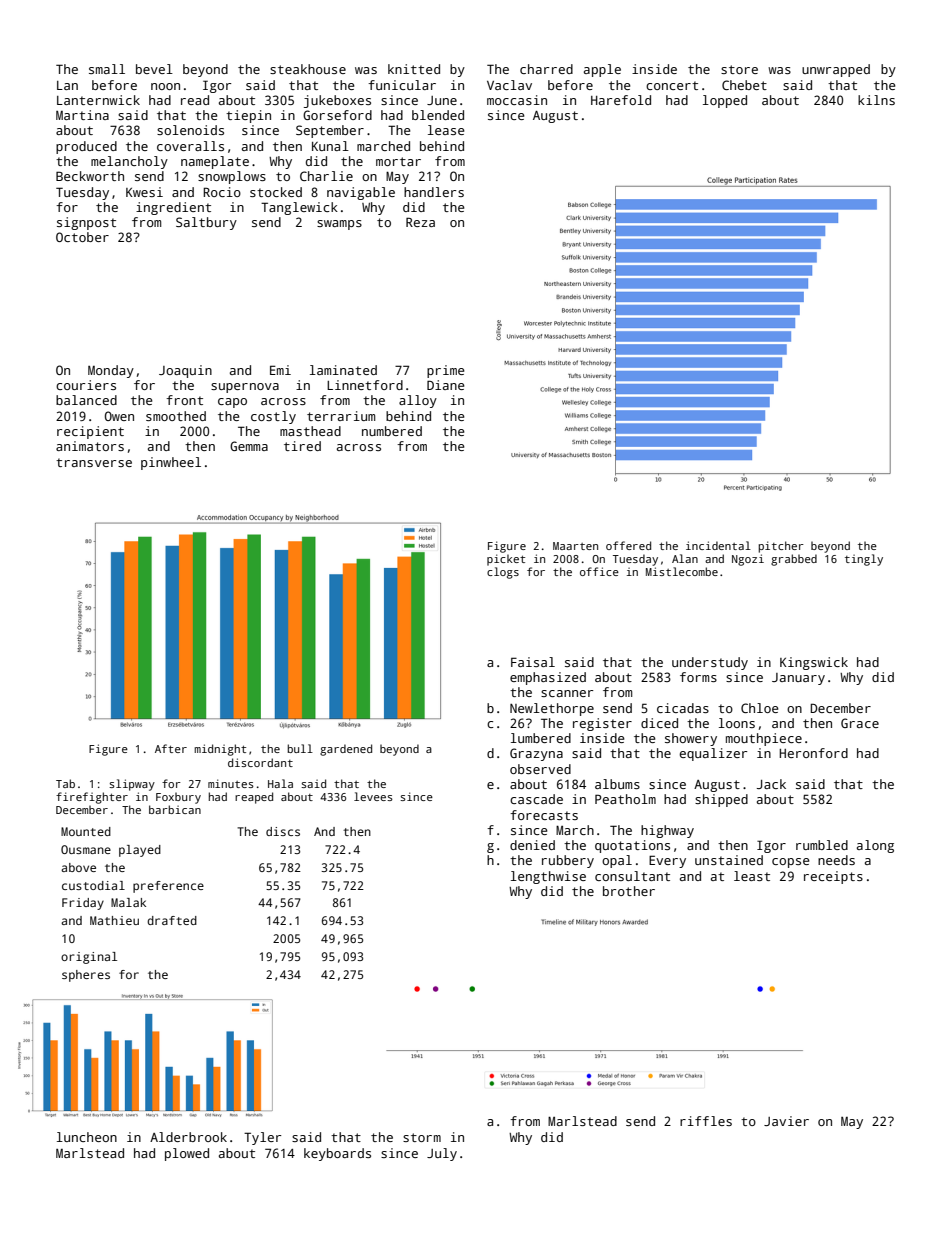  I want to click on alloy, so click(418, 401).
